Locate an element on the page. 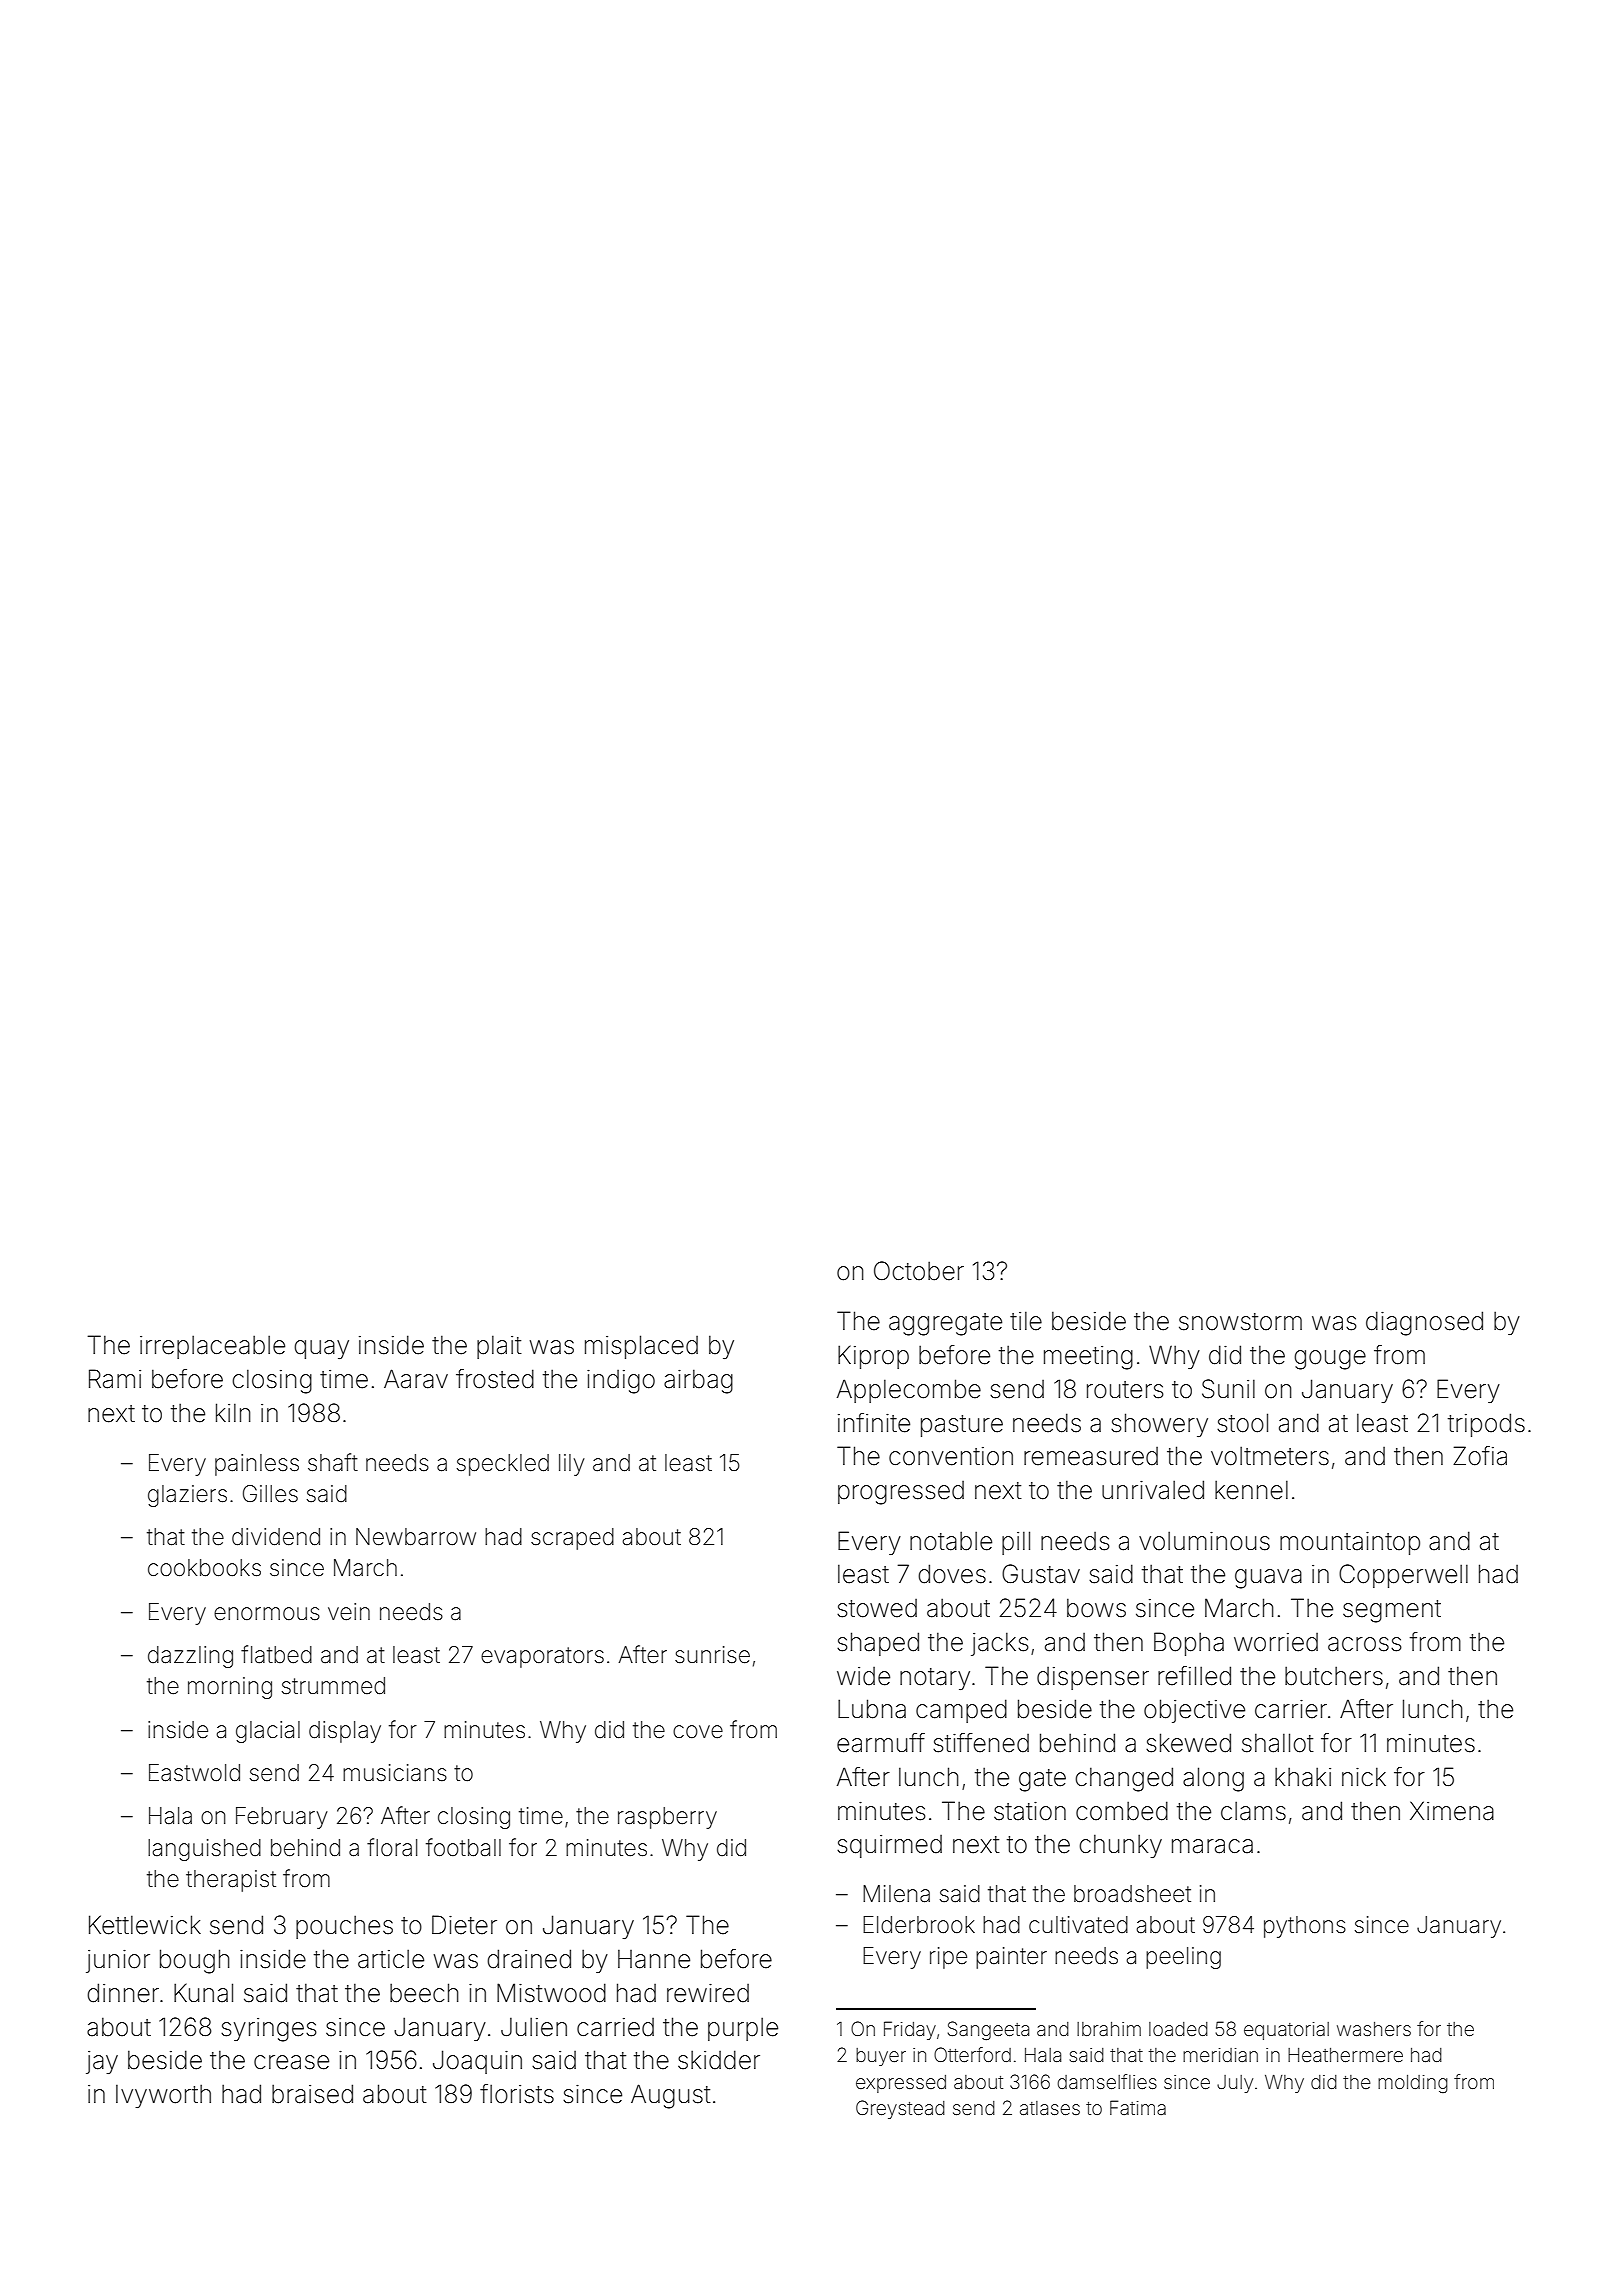 The image size is (1620, 2292). Copperwell is located at coordinates (1403, 1576).
